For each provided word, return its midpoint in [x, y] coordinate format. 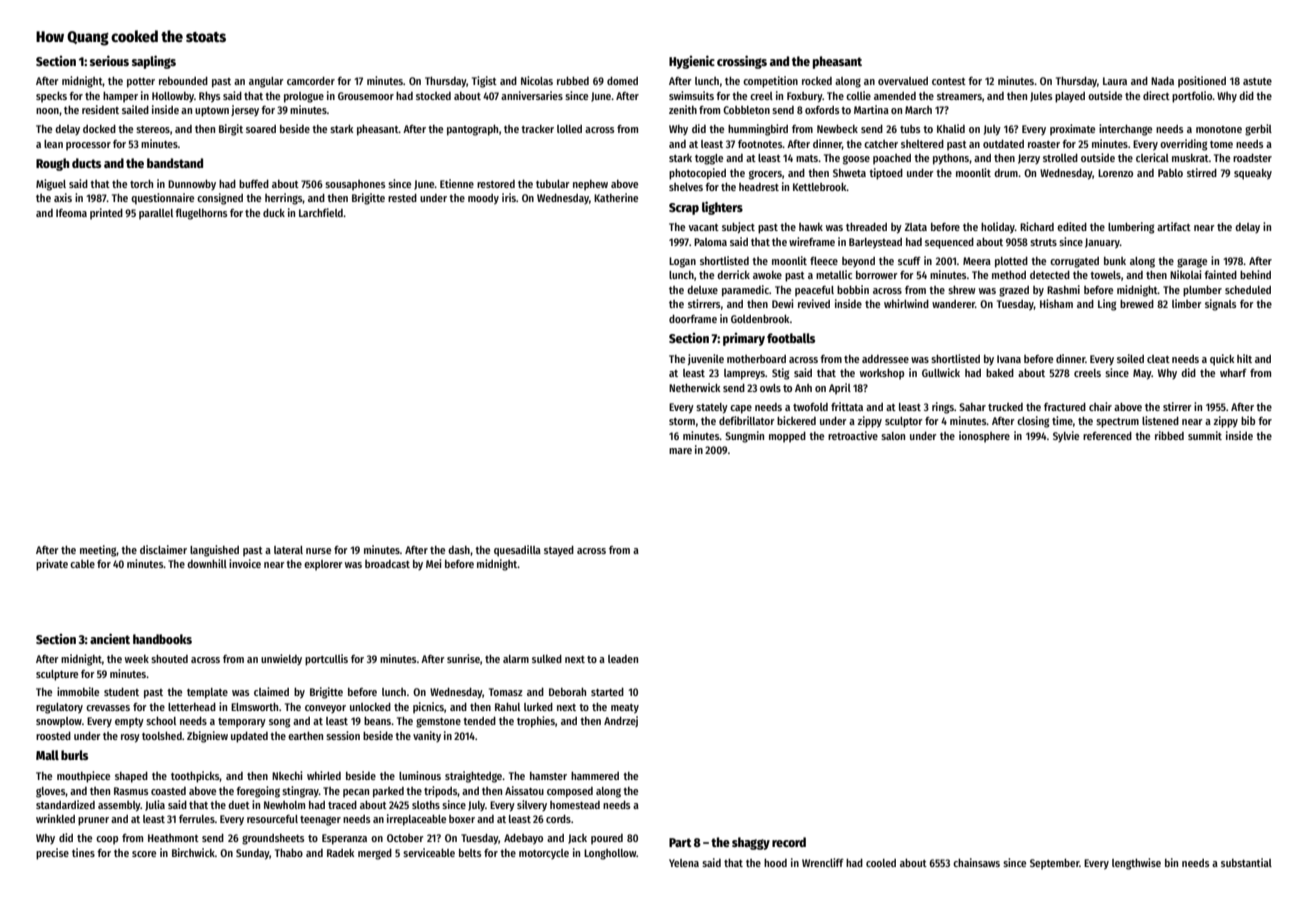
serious [109, 60]
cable [82, 564]
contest [949, 81]
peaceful [814, 291]
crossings [742, 62]
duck [274, 213]
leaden [623, 659]
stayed [559, 551]
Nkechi [287, 775]
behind [1255, 274]
